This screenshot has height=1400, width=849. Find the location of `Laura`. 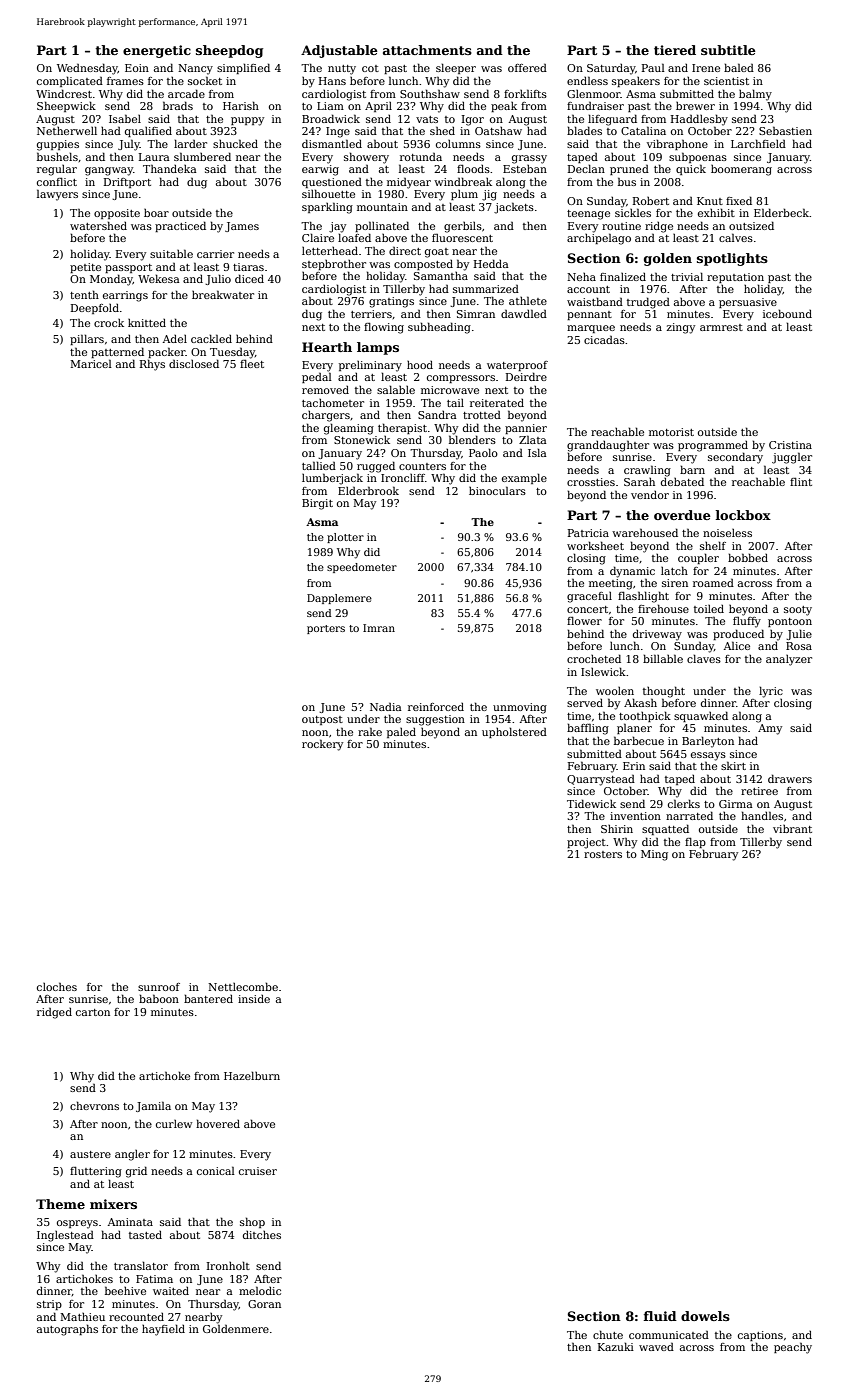

Laura is located at coordinates (154, 157).
